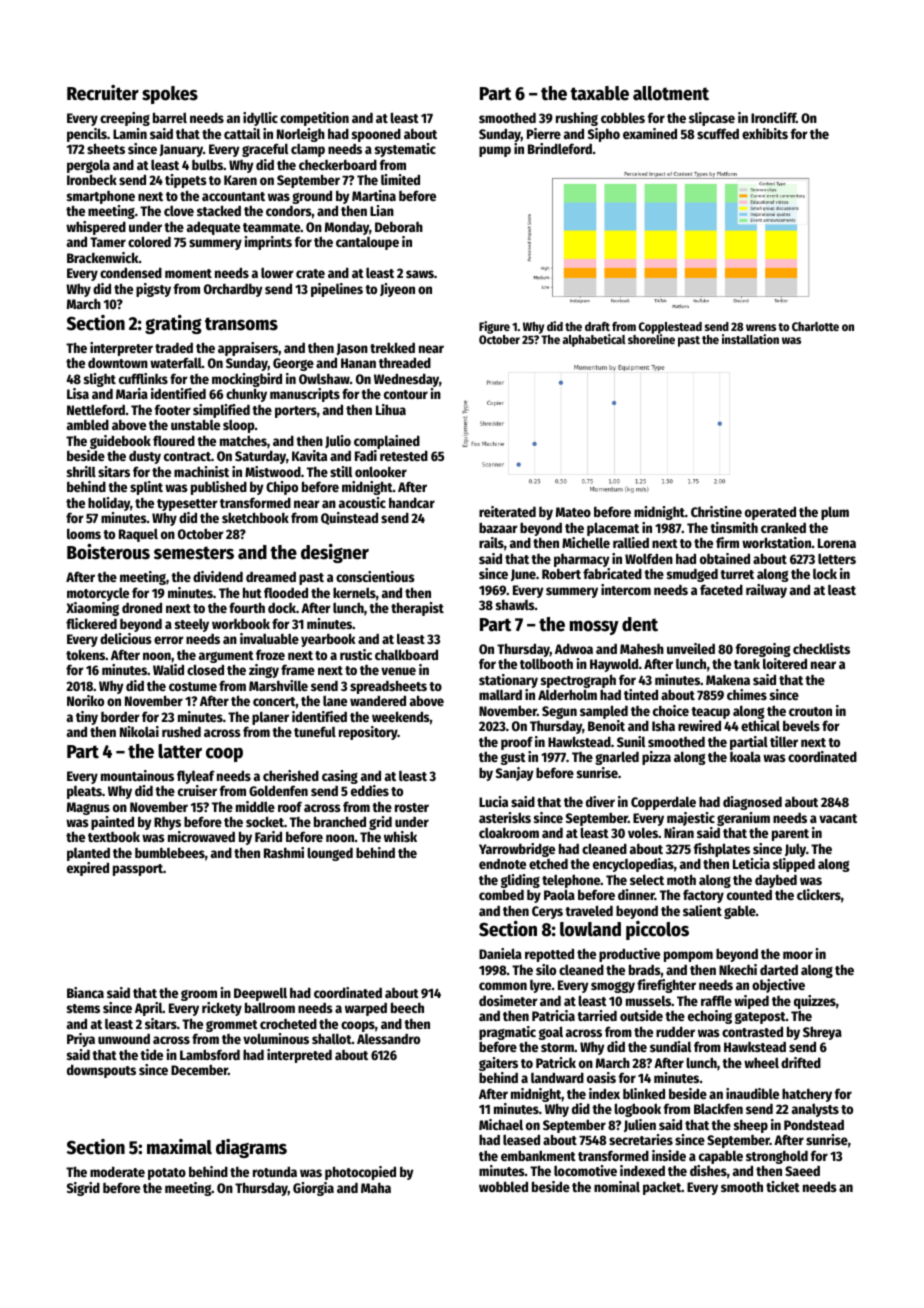  Describe the element at coordinates (103, 93) in the screenshot. I see `Recruiter` at that location.
